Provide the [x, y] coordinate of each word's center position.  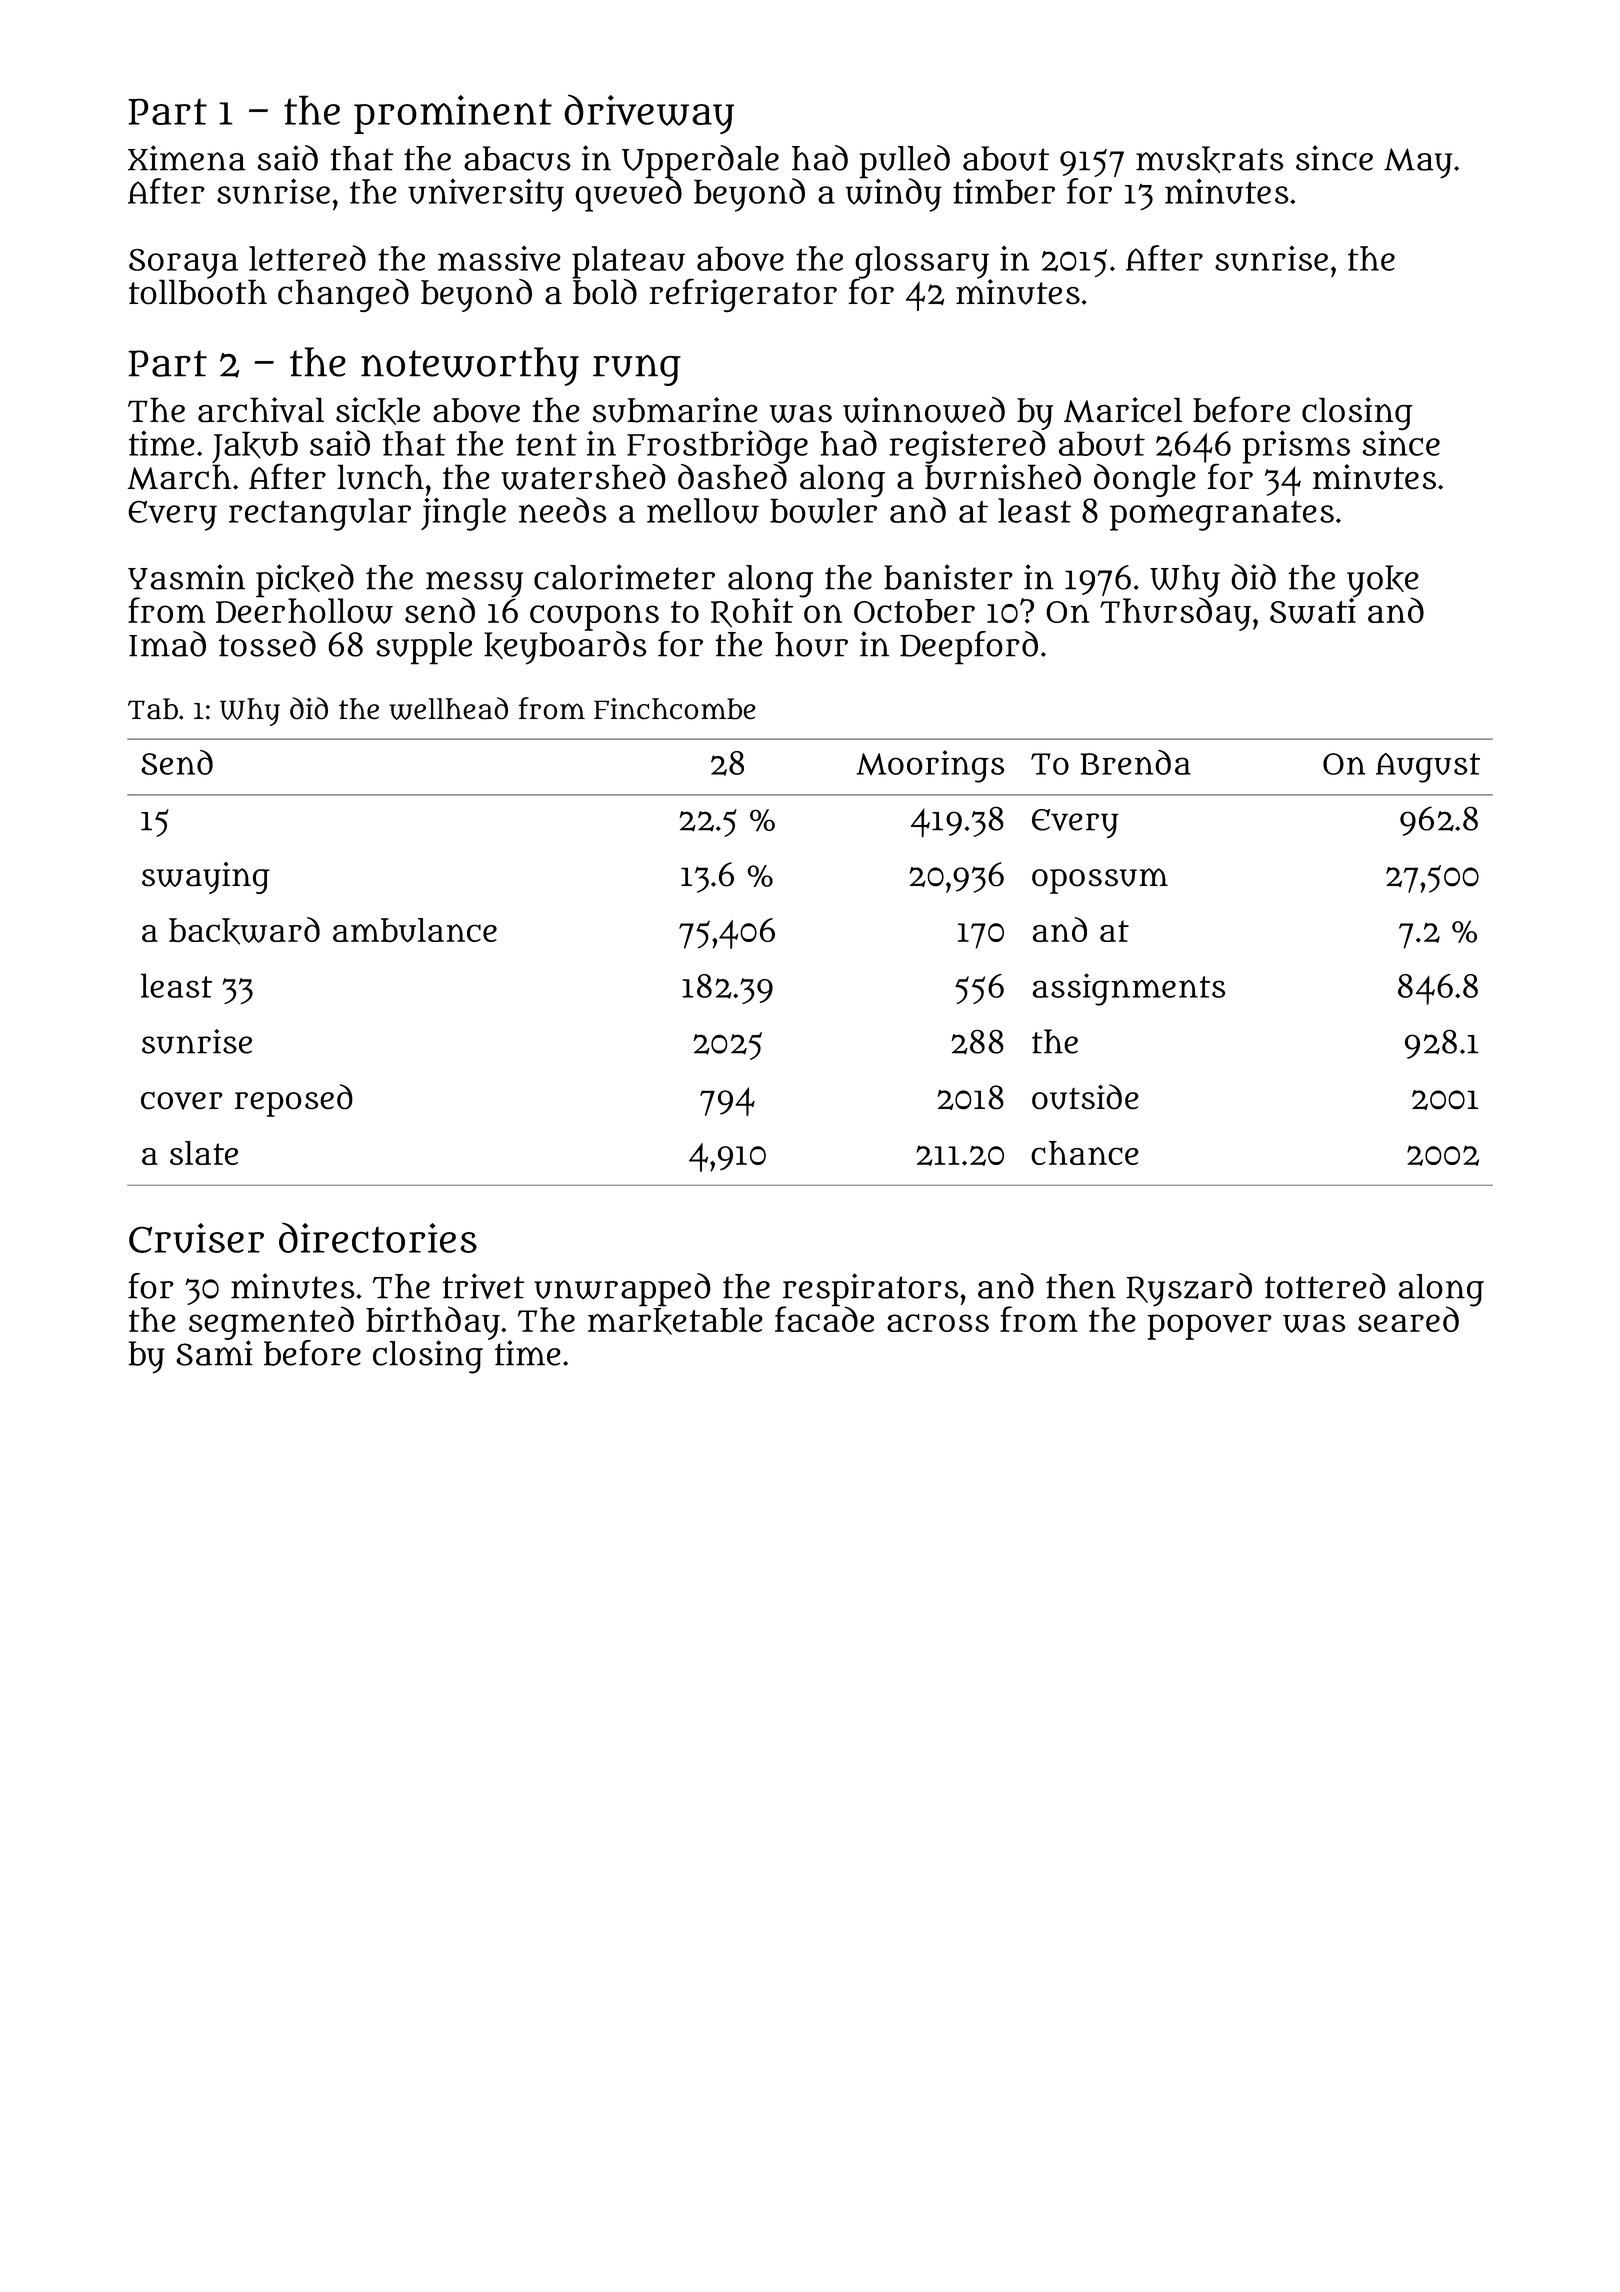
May [1418, 163]
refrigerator [743, 295]
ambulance [415, 930]
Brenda [1136, 762]
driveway [649, 114]
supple [424, 648]
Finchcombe [675, 709]
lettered [307, 258]
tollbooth [198, 292]
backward [244, 931]
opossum [1100, 881]
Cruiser [196, 1238]
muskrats [1210, 159]
